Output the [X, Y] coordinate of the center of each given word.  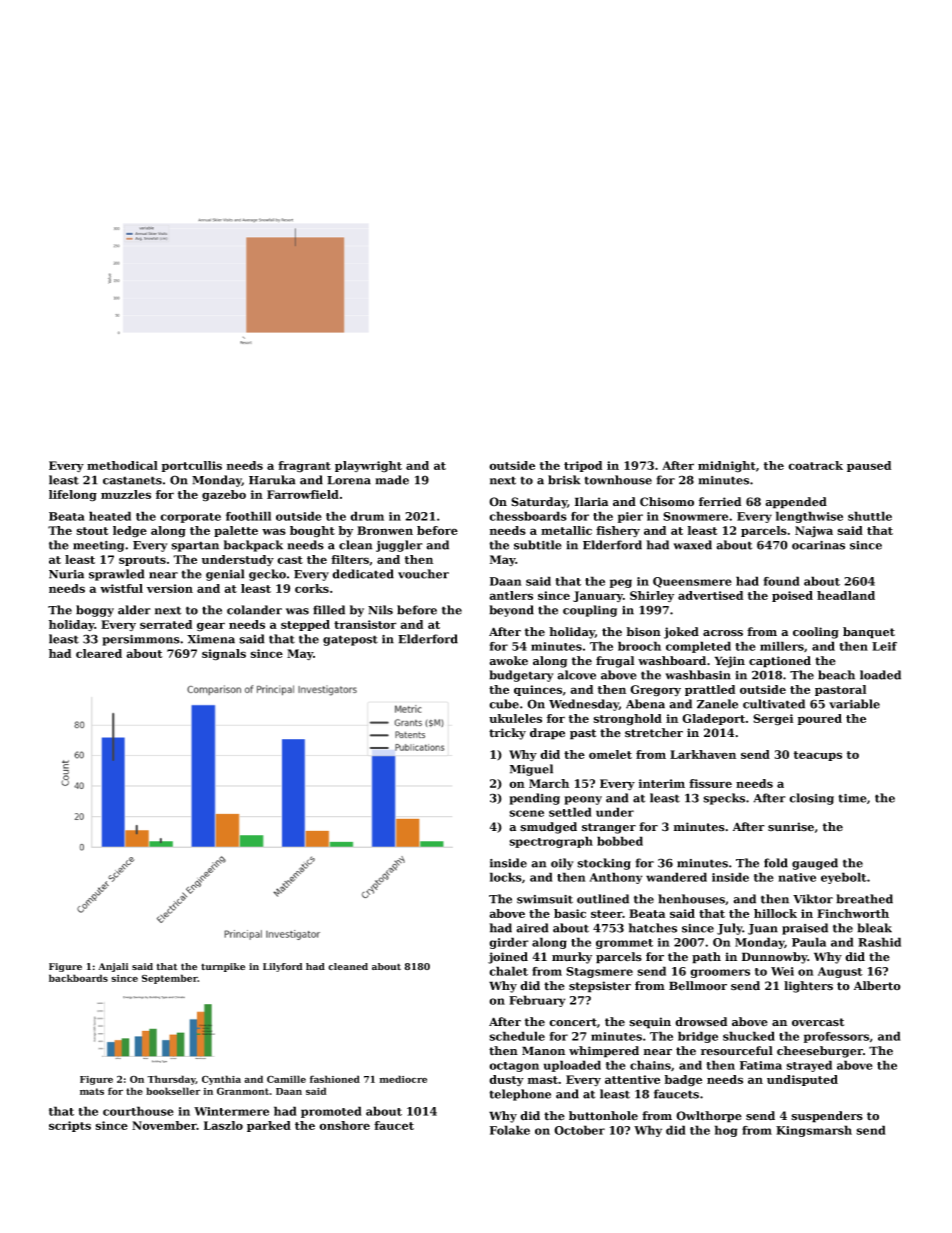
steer [606, 914]
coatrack [815, 465]
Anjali [113, 967]
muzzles [126, 494]
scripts [70, 1126]
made [392, 480]
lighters [808, 987]
